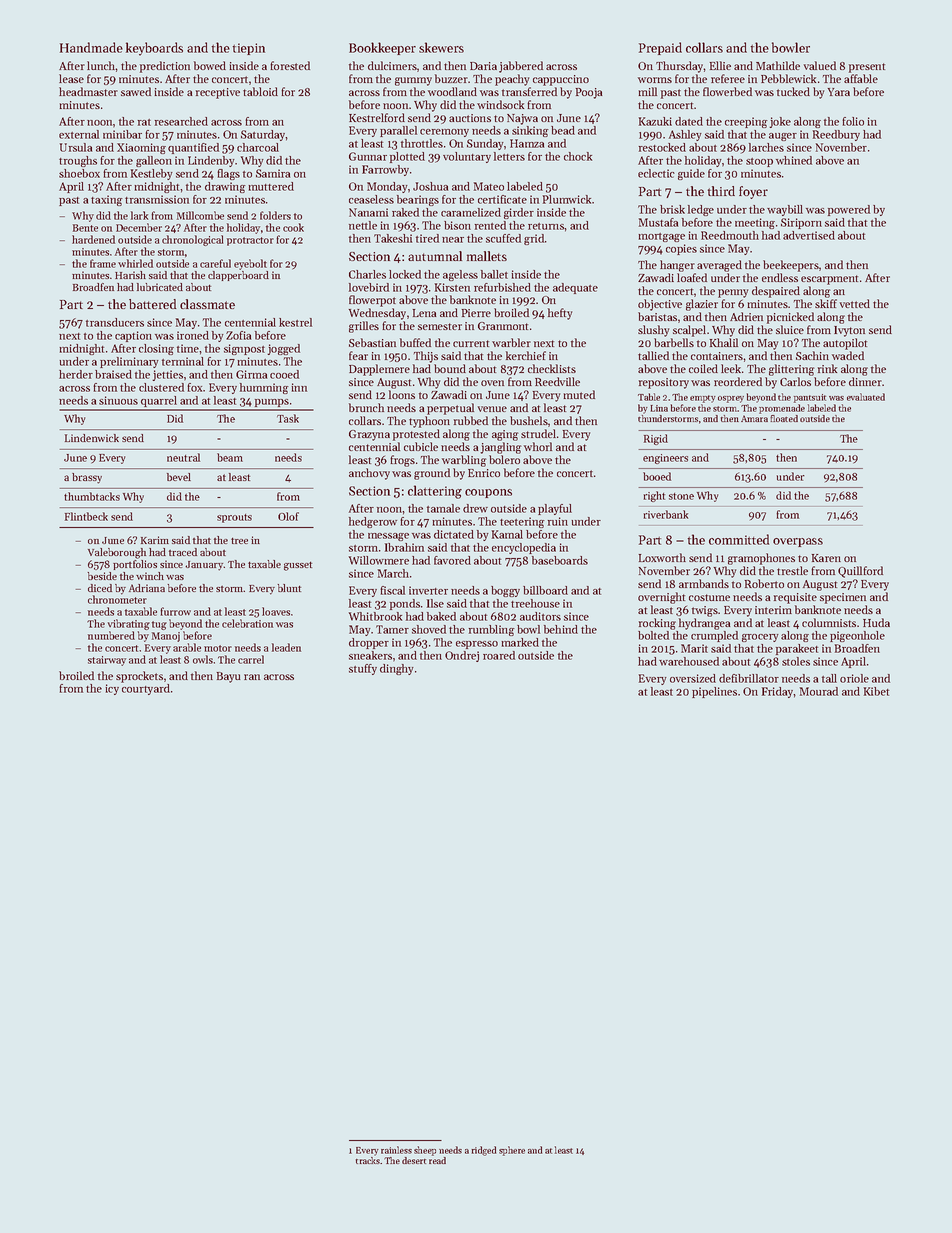 This screenshot has height=1233, width=952. Describe the element at coordinates (820, 65) in the screenshot. I see `valued` at that location.
